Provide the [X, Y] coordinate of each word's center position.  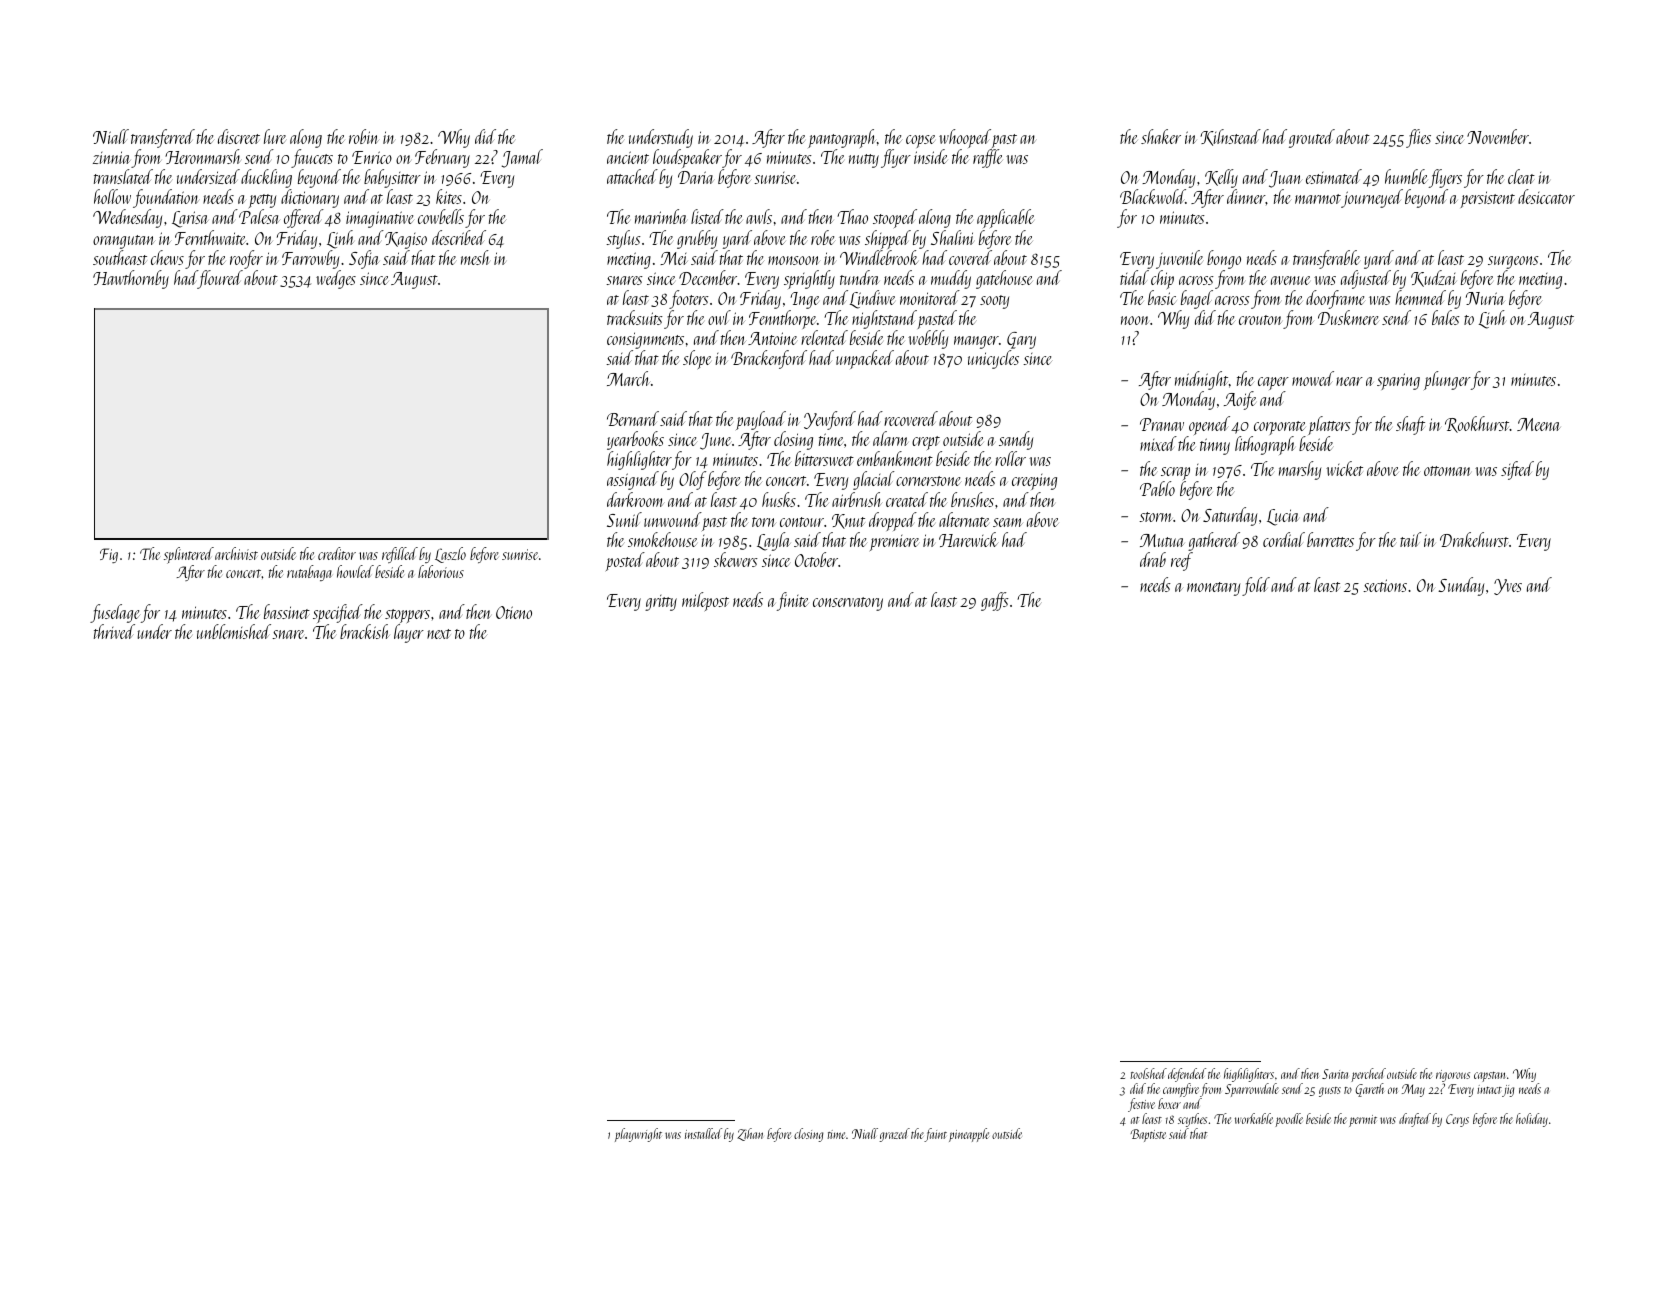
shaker [1161, 136]
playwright [638, 1135]
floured [220, 279]
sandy [1016, 440]
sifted [1517, 470]
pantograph [842, 138]
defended [1187, 1075]
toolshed [1148, 1073]
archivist [236, 553]
